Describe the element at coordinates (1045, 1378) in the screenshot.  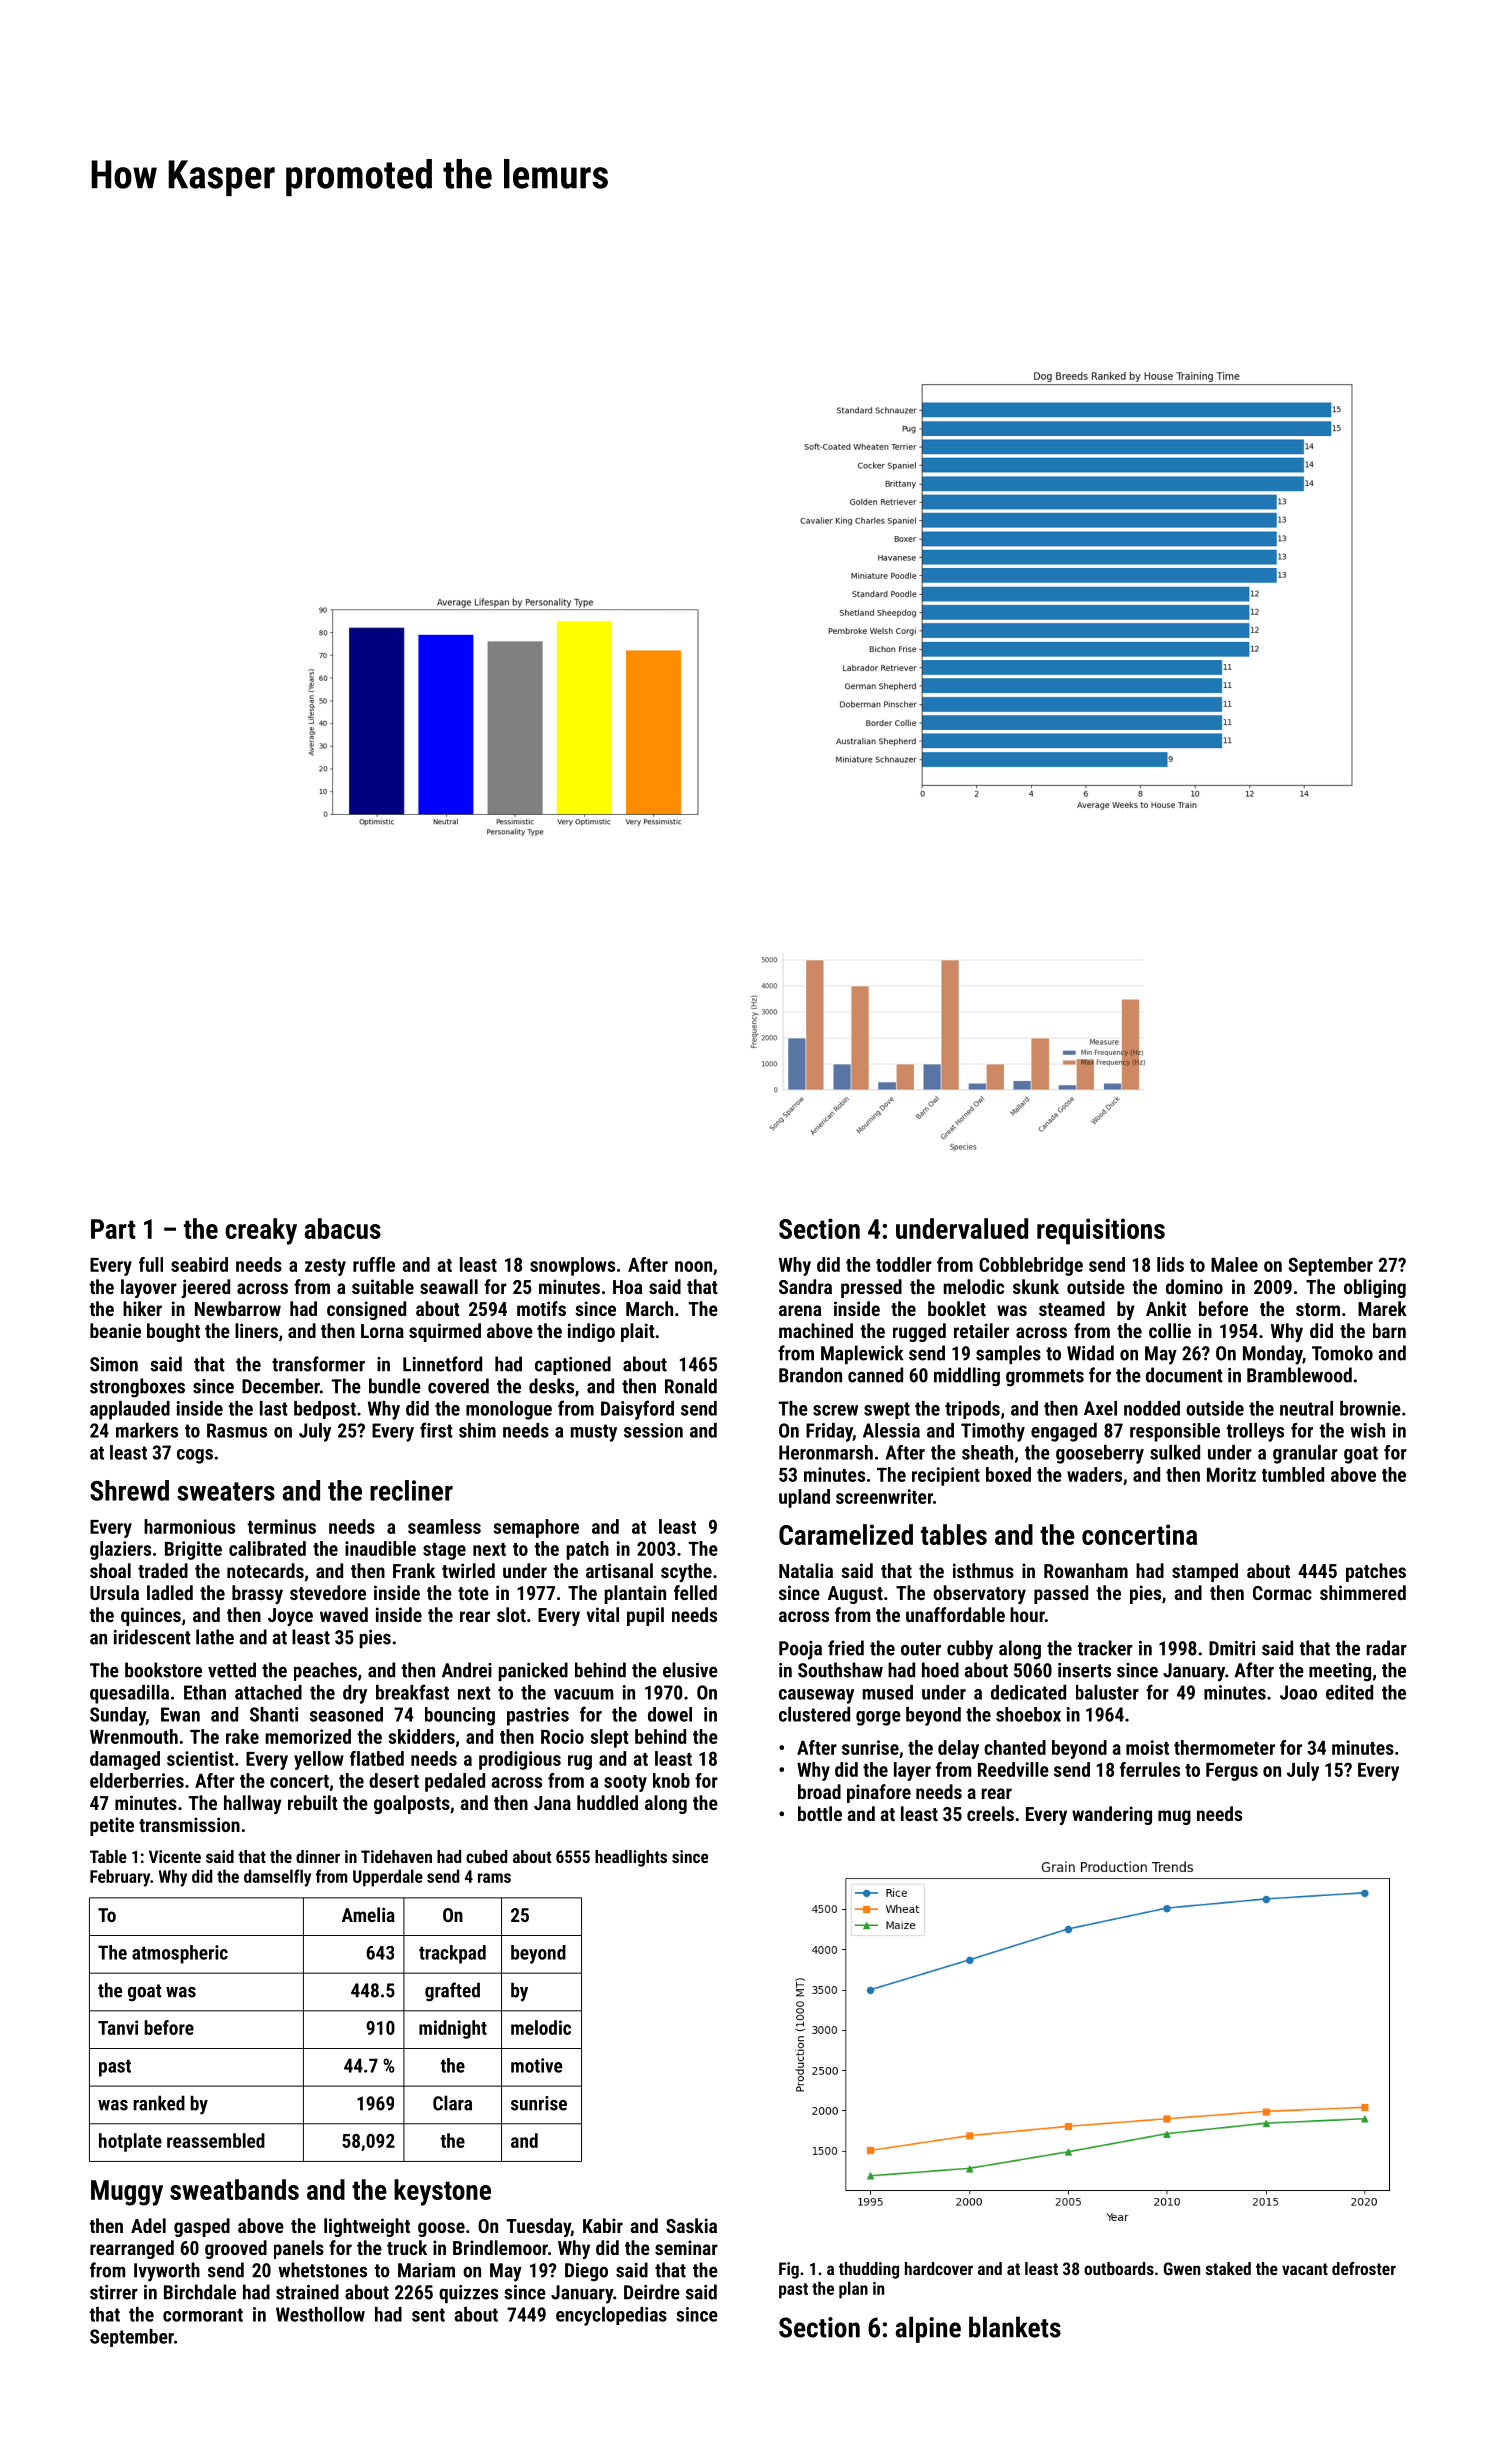
I see `grommets` at that location.
